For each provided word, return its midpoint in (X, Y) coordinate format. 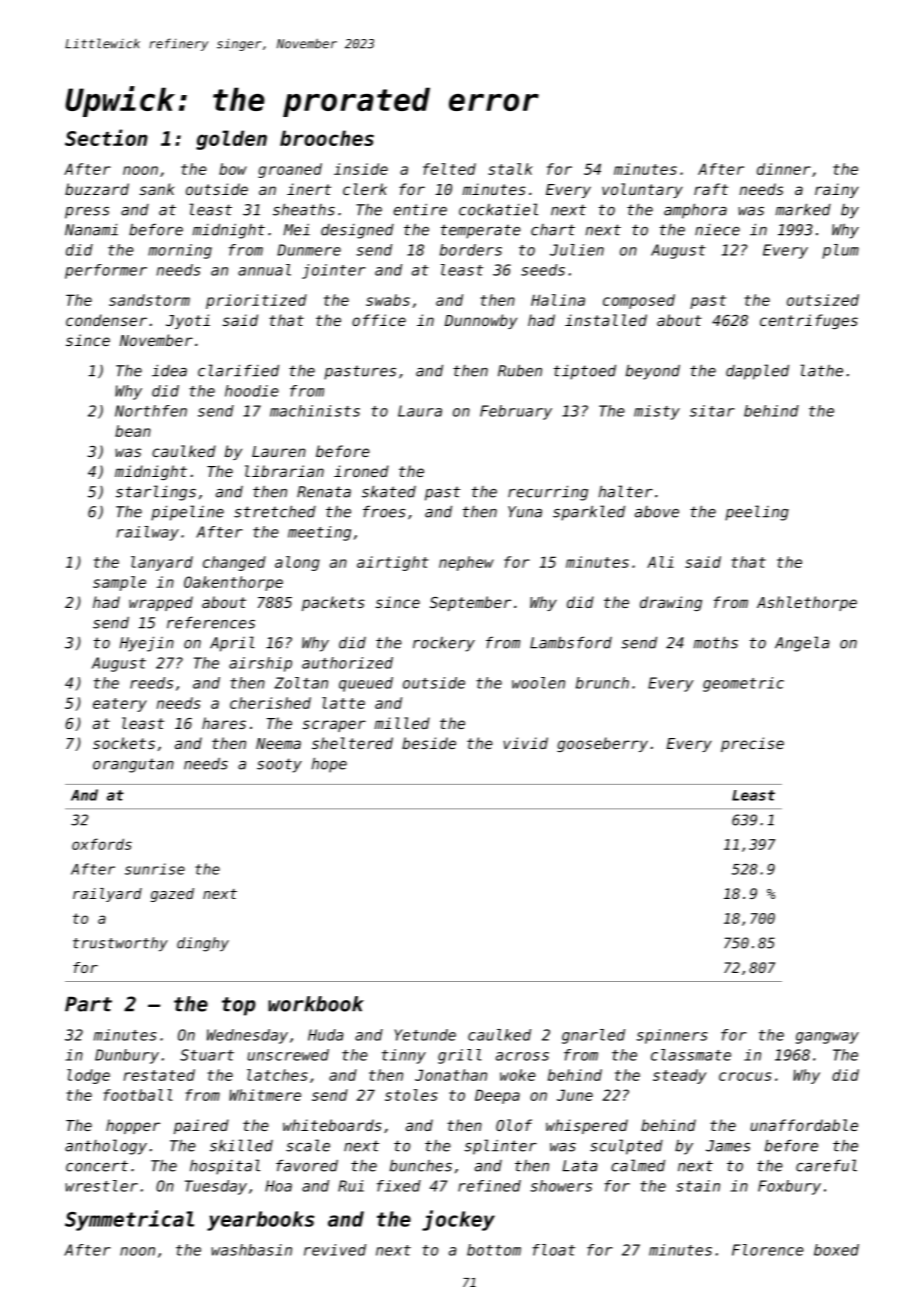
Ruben (520, 371)
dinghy (203, 944)
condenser (106, 320)
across (522, 1056)
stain (698, 1186)
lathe (821, 370)
